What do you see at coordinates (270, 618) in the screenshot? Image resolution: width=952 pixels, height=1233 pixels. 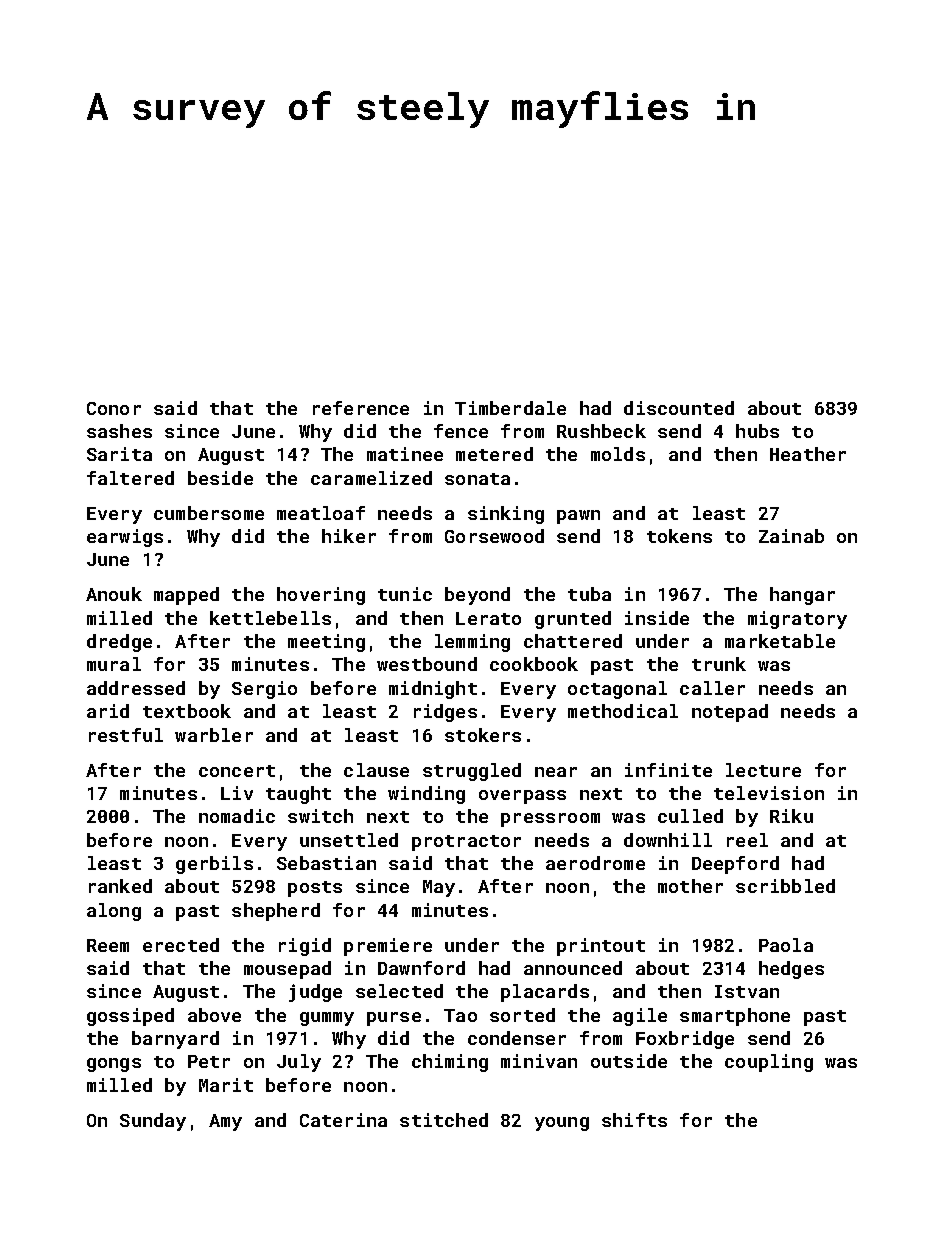 I see `kettlebells` at bounding box center [270, 618].
